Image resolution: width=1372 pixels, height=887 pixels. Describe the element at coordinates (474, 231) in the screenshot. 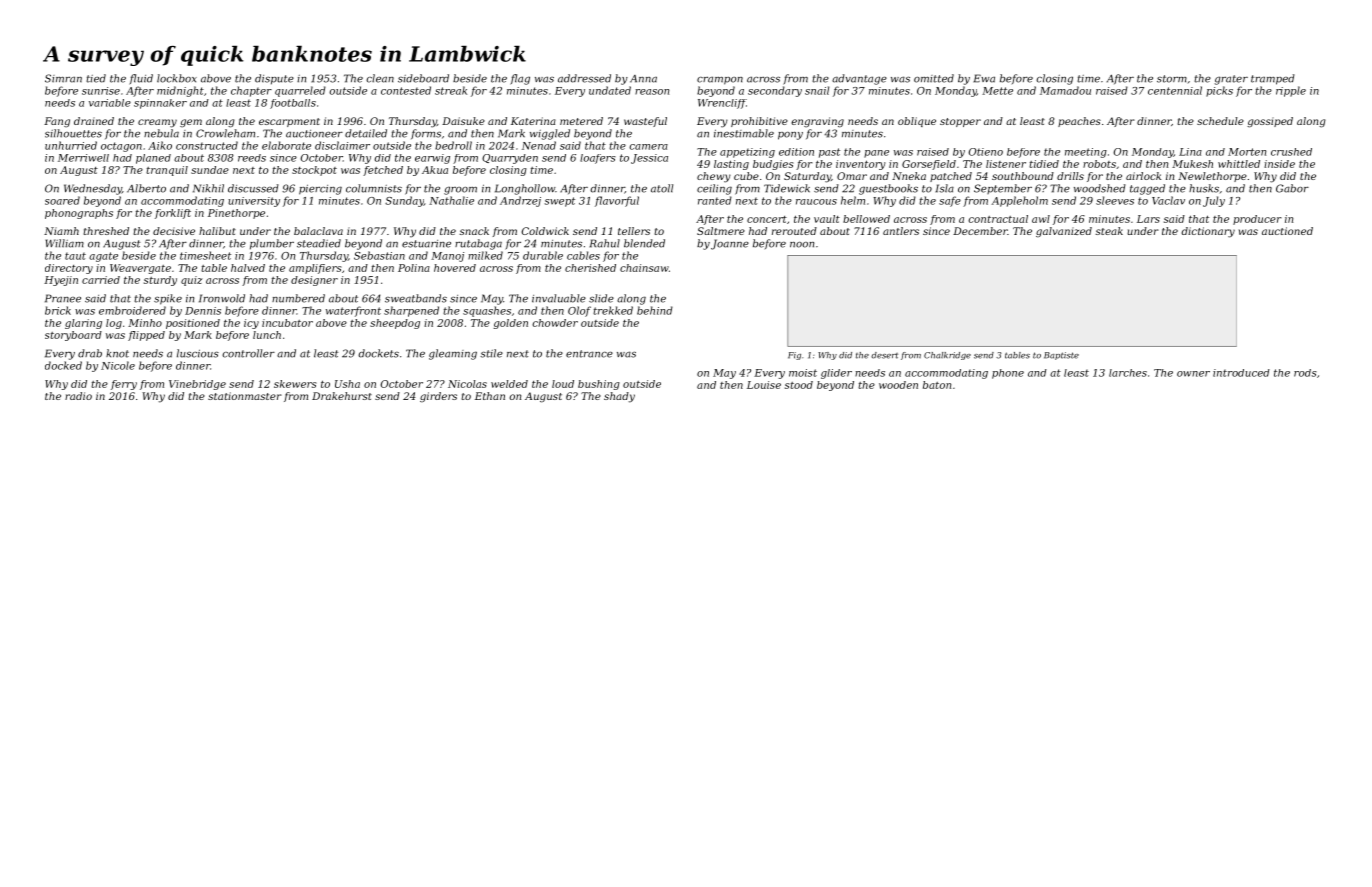

I see `snack` at that location.
